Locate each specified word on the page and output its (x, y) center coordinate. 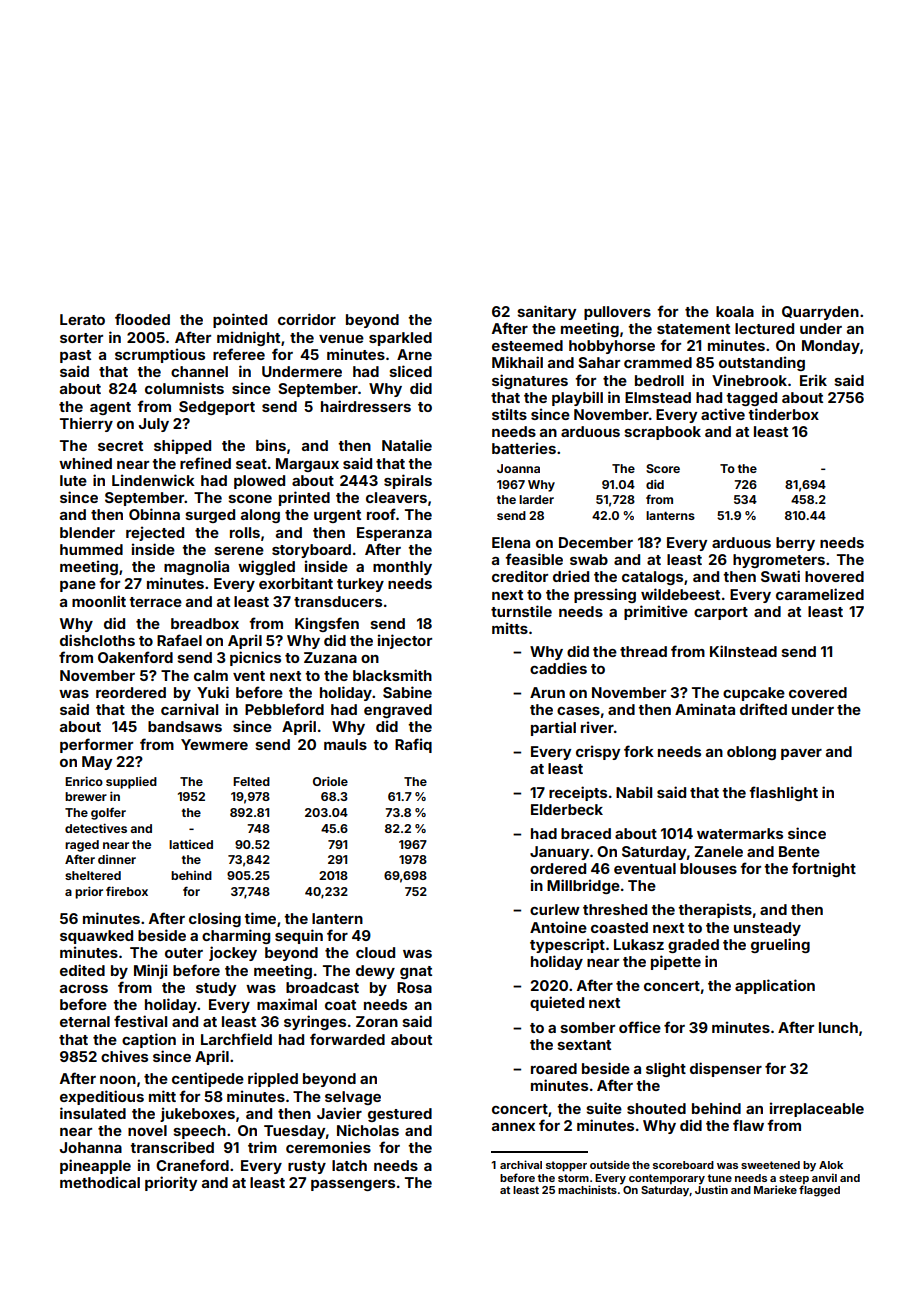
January (559, 853)
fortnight (824, 869)
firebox (127, 891)
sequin (299, 936)
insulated (93, 1113)
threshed (615, 909)
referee (239, 354)
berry (795, 544)
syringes (315, 1022)
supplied (131, 782)
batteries (524, 448)
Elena (511, 542)
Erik (813, 380)
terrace (155, 602)
